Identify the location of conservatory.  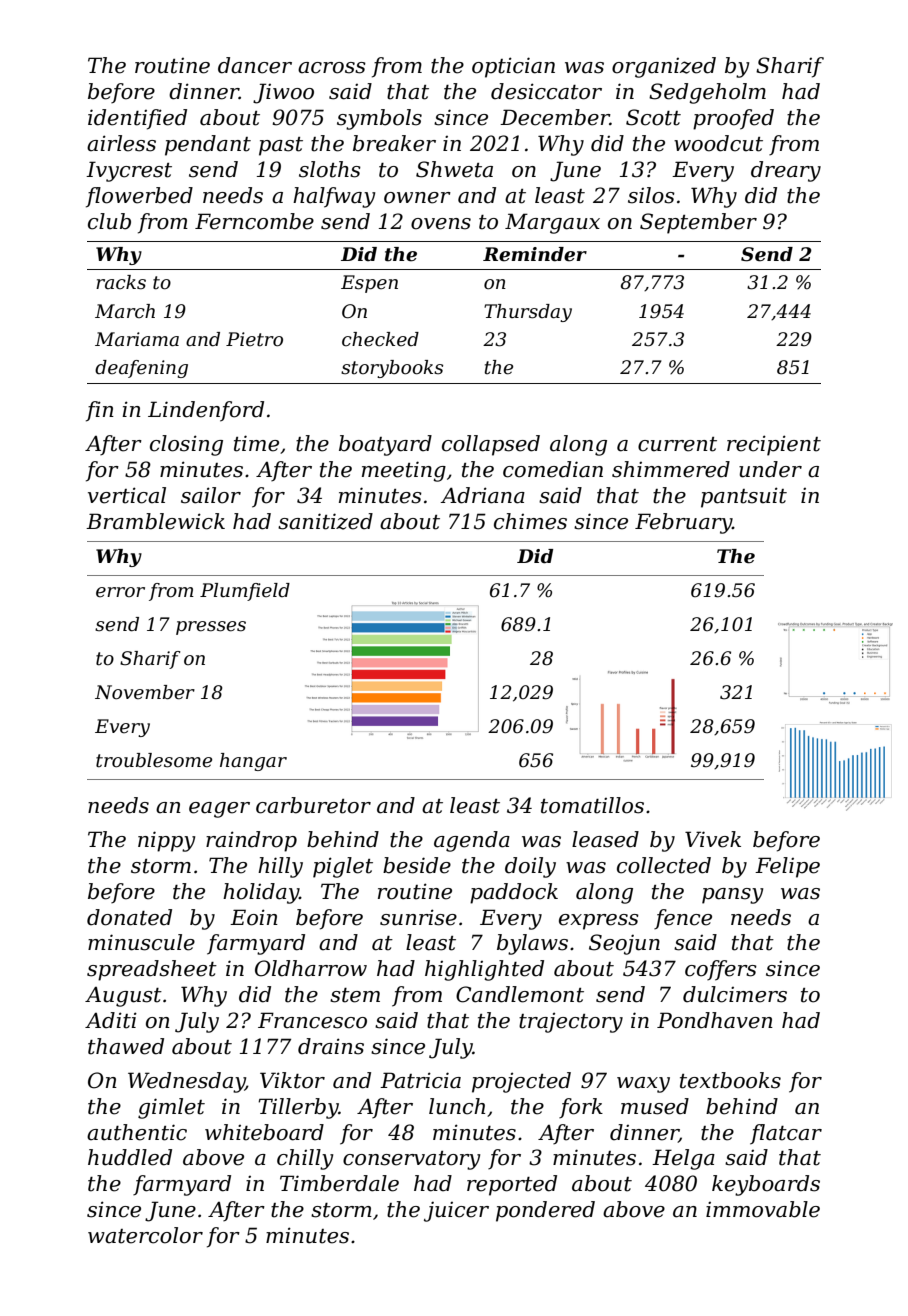
(411, 1160).
